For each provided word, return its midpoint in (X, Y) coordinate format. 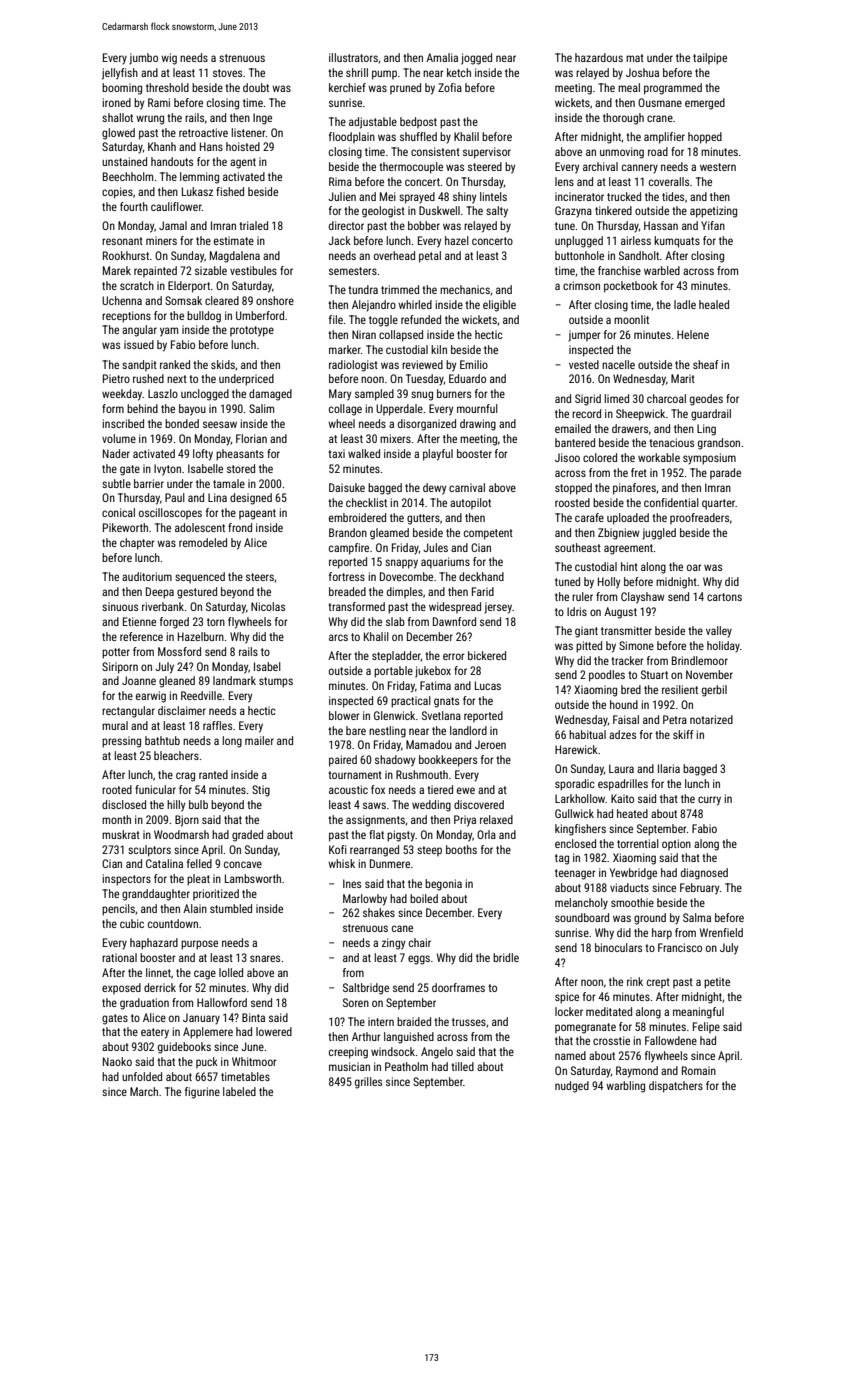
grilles (368, 1083)
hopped (705, 138)
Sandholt (639, 255)
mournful (477, 408)
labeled (239, 1091)
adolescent (200, 527)
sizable (211, 270)
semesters (353, 271)
